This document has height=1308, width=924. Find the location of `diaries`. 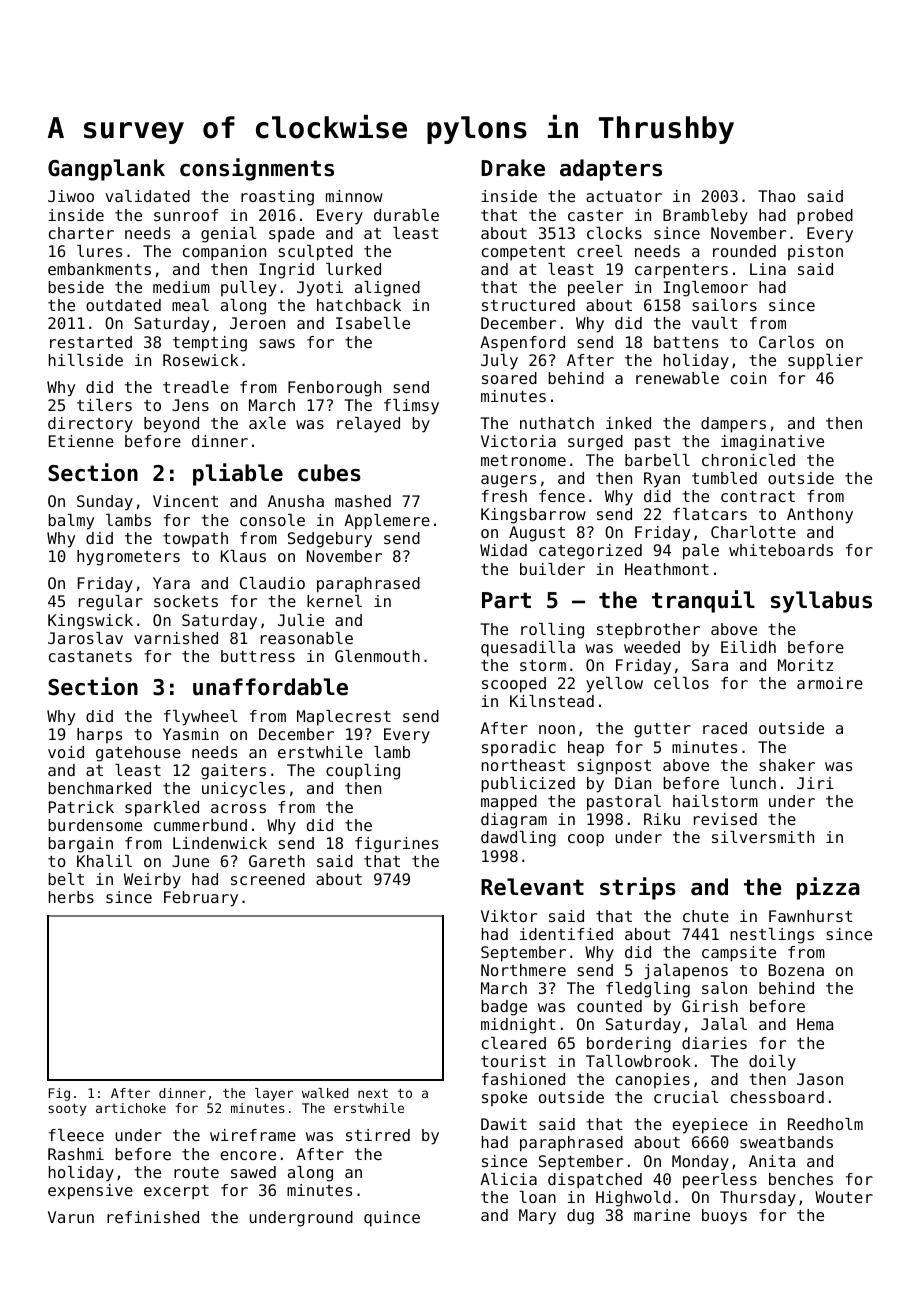

diaries is located at coordinates (714, 1043).
